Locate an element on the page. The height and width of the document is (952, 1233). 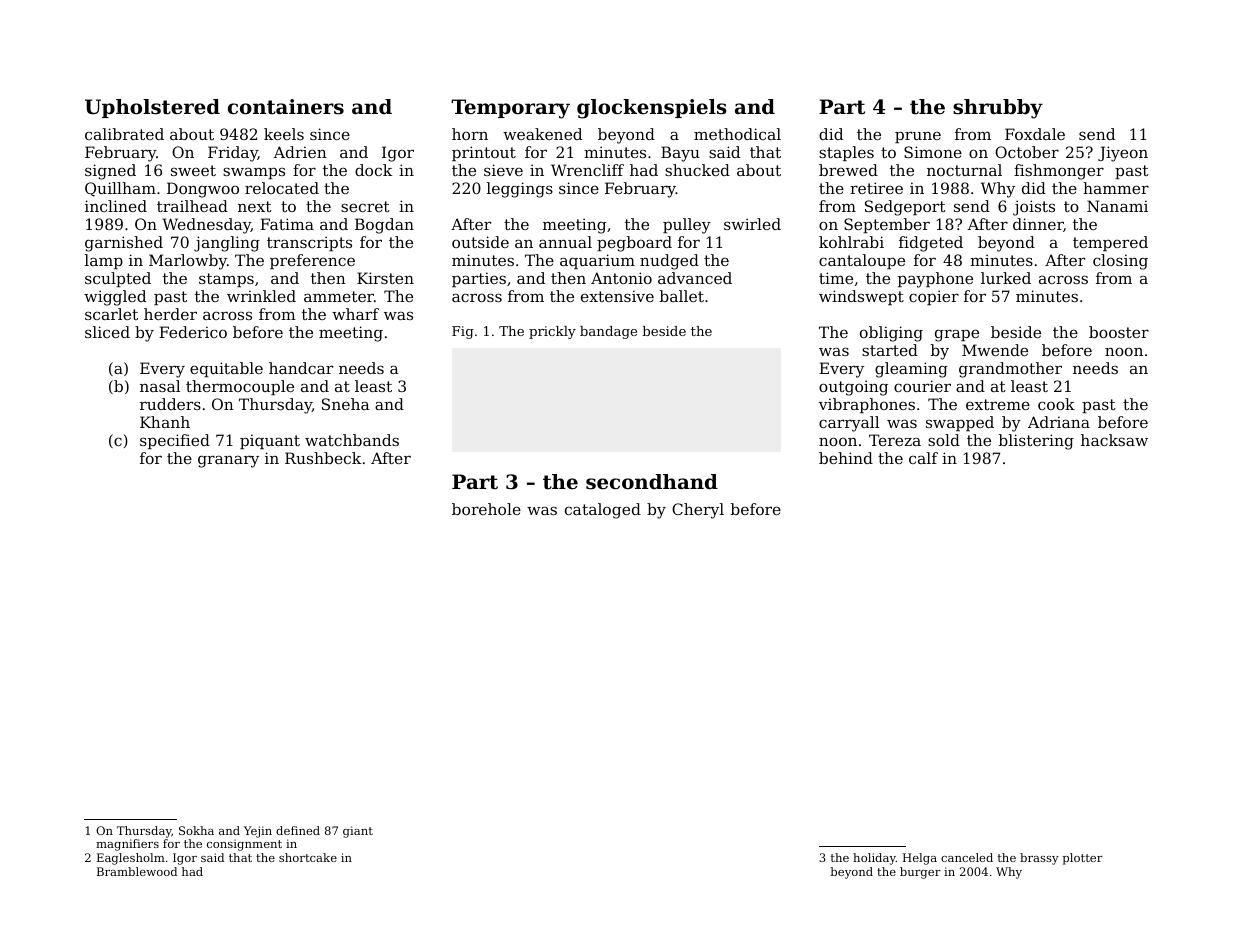
glockenspiels is located at coordinates (651, 109).
